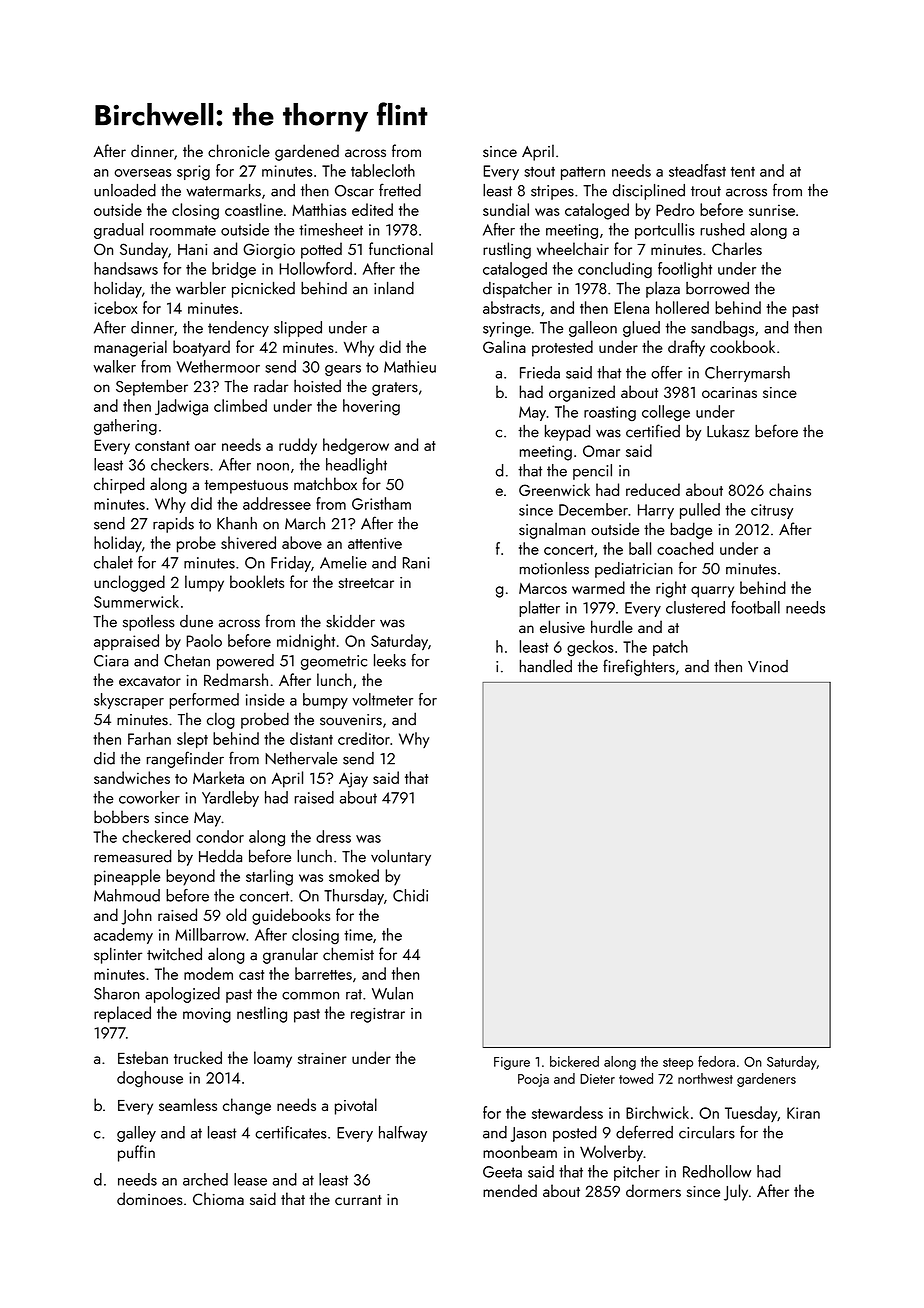 The width and height of the screenshot is (924, 1308). I want to click on Vinod, so click(768, 666).
